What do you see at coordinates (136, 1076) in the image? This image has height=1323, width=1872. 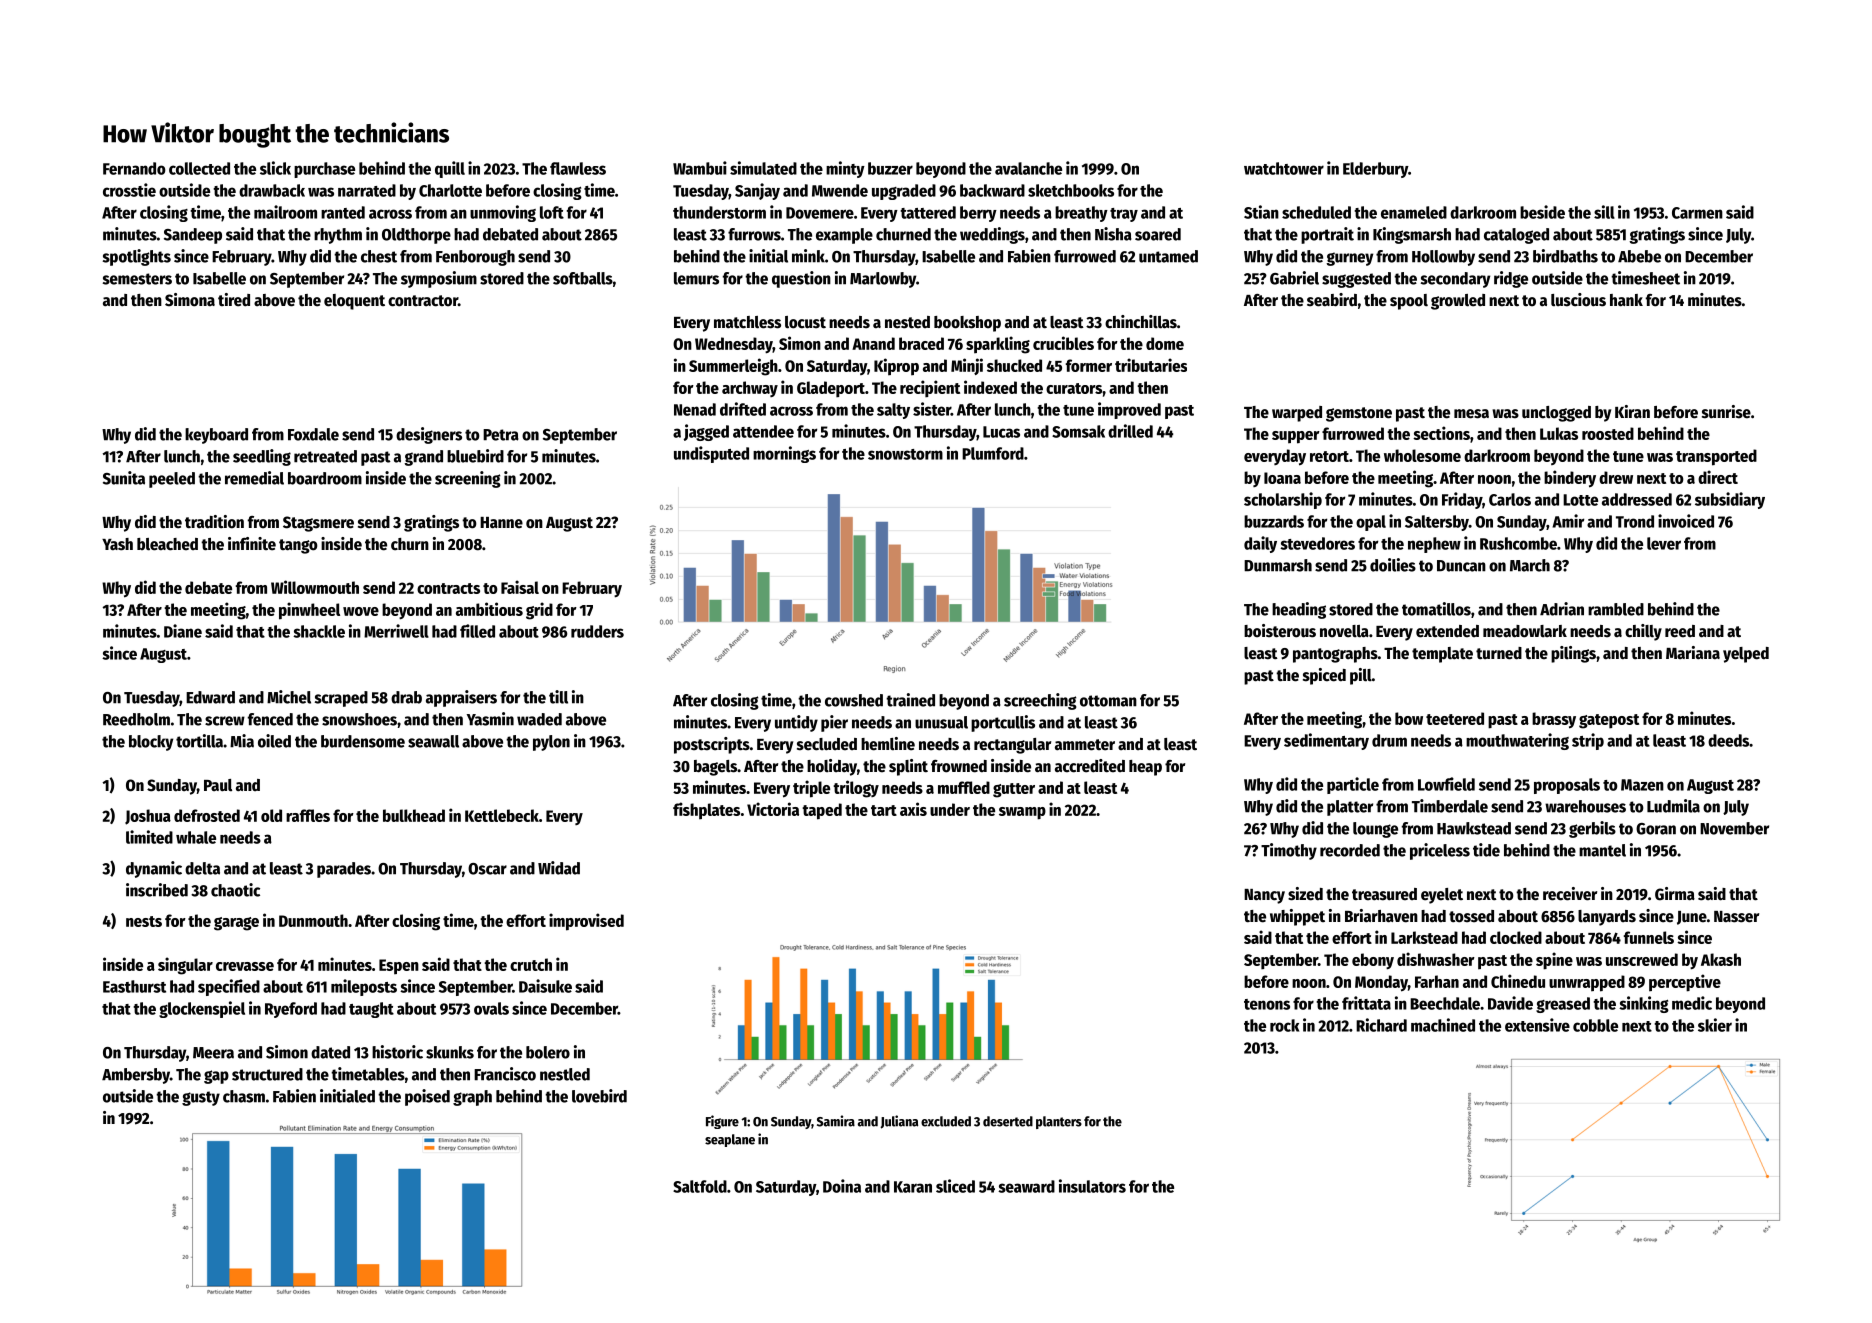 I see `Ambersby` at bounding box center [136, 1076].
